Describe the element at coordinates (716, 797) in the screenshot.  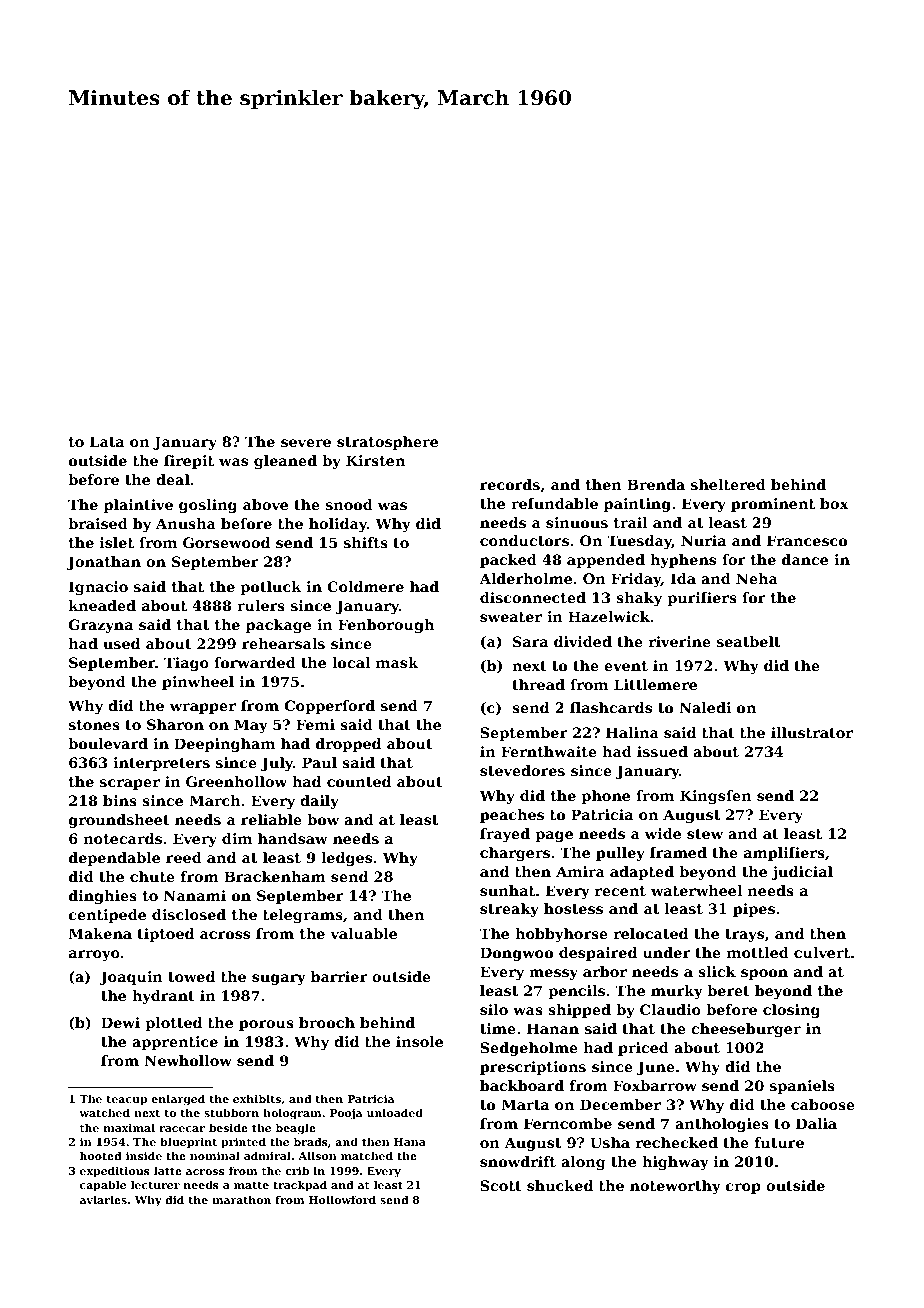
I see `Kingsfen` at that location.
